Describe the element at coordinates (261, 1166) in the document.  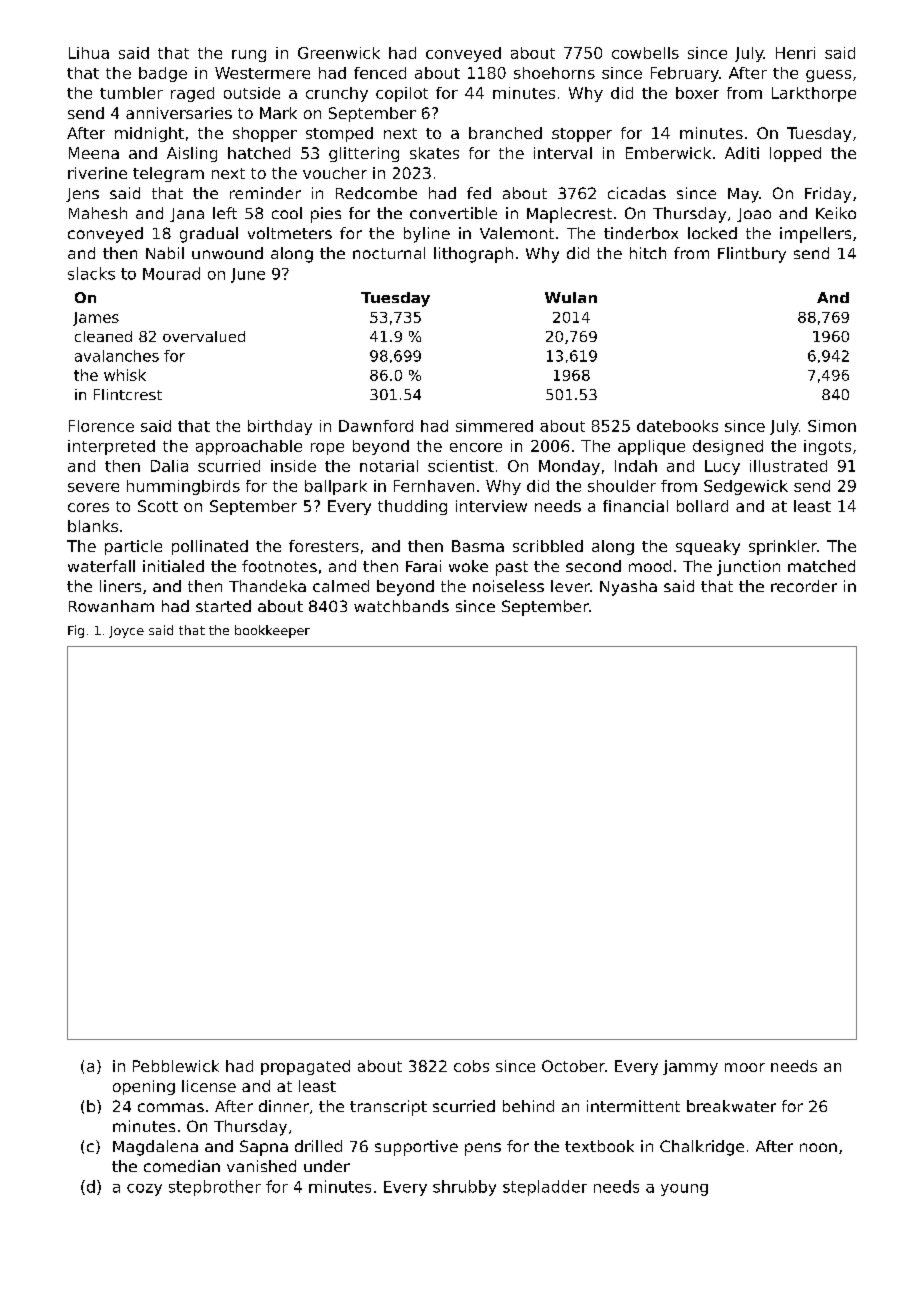
I see `vanished` at that location.
